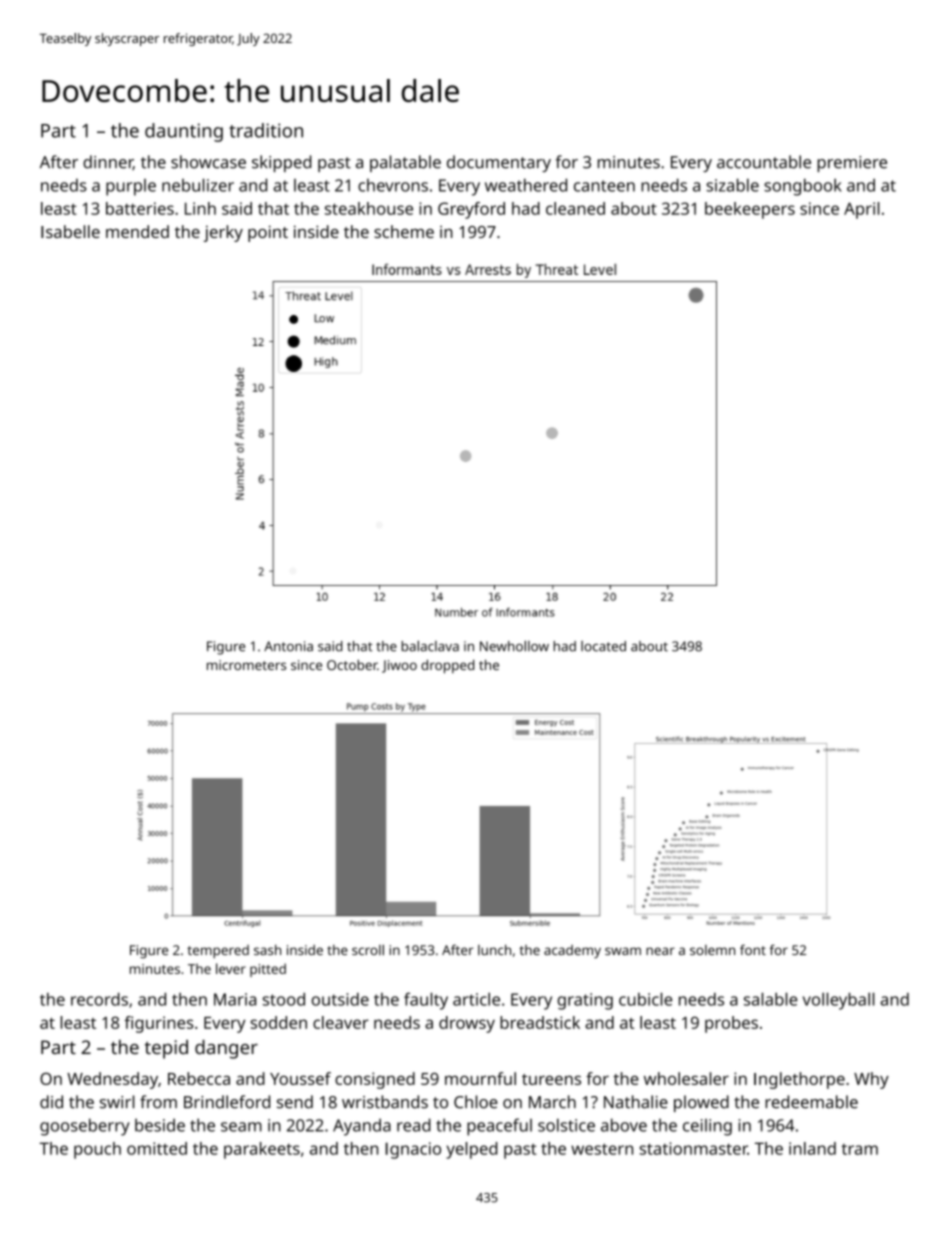 This screenshot has width=952, height=1233. What do you see at coordinates (602, 1149) in the screenshot?
I see `western` at bounding box center [602, 1149].
